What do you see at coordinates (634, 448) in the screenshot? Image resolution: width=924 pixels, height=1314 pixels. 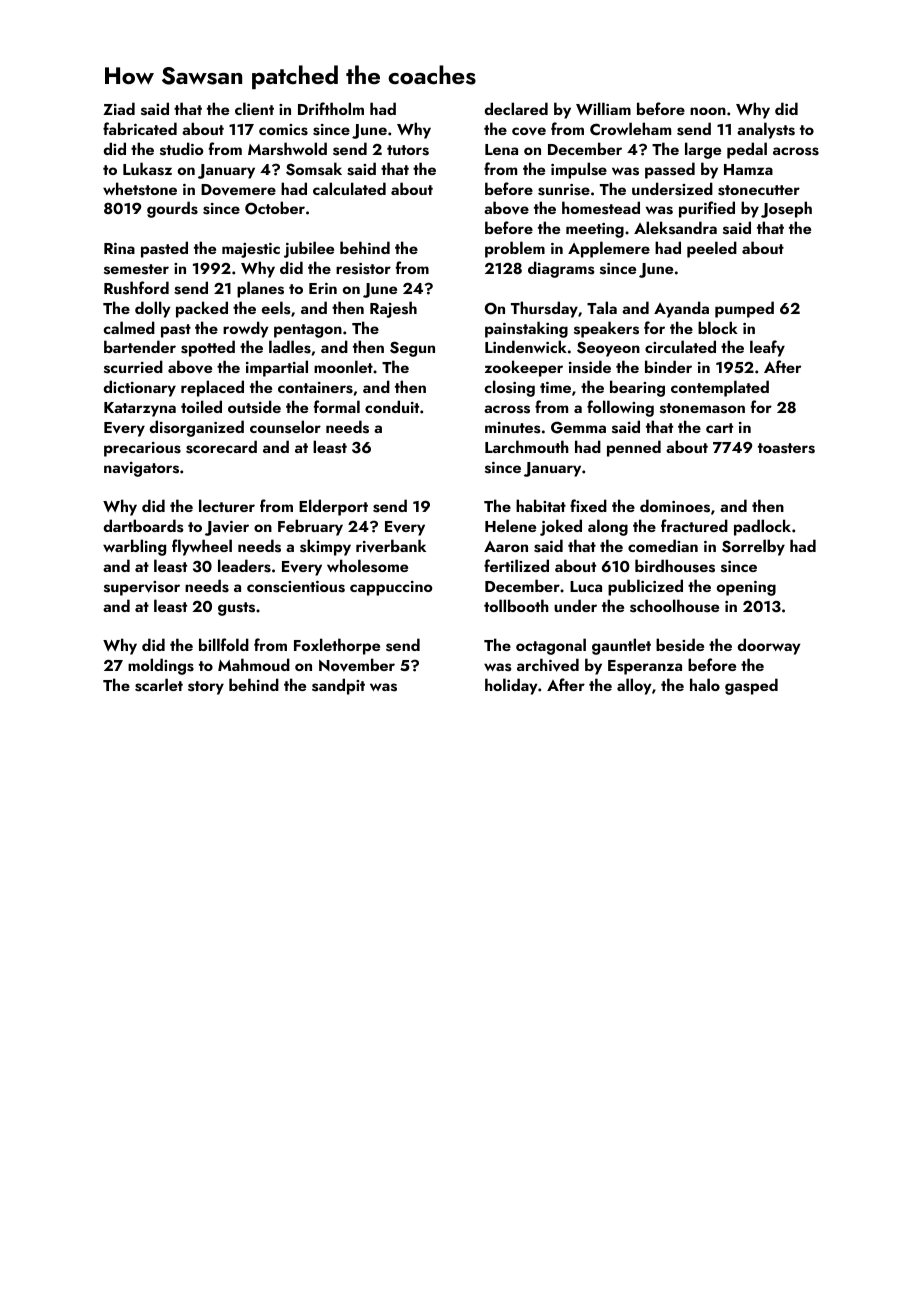 I see `penned` at bounding box center [634, 448].
